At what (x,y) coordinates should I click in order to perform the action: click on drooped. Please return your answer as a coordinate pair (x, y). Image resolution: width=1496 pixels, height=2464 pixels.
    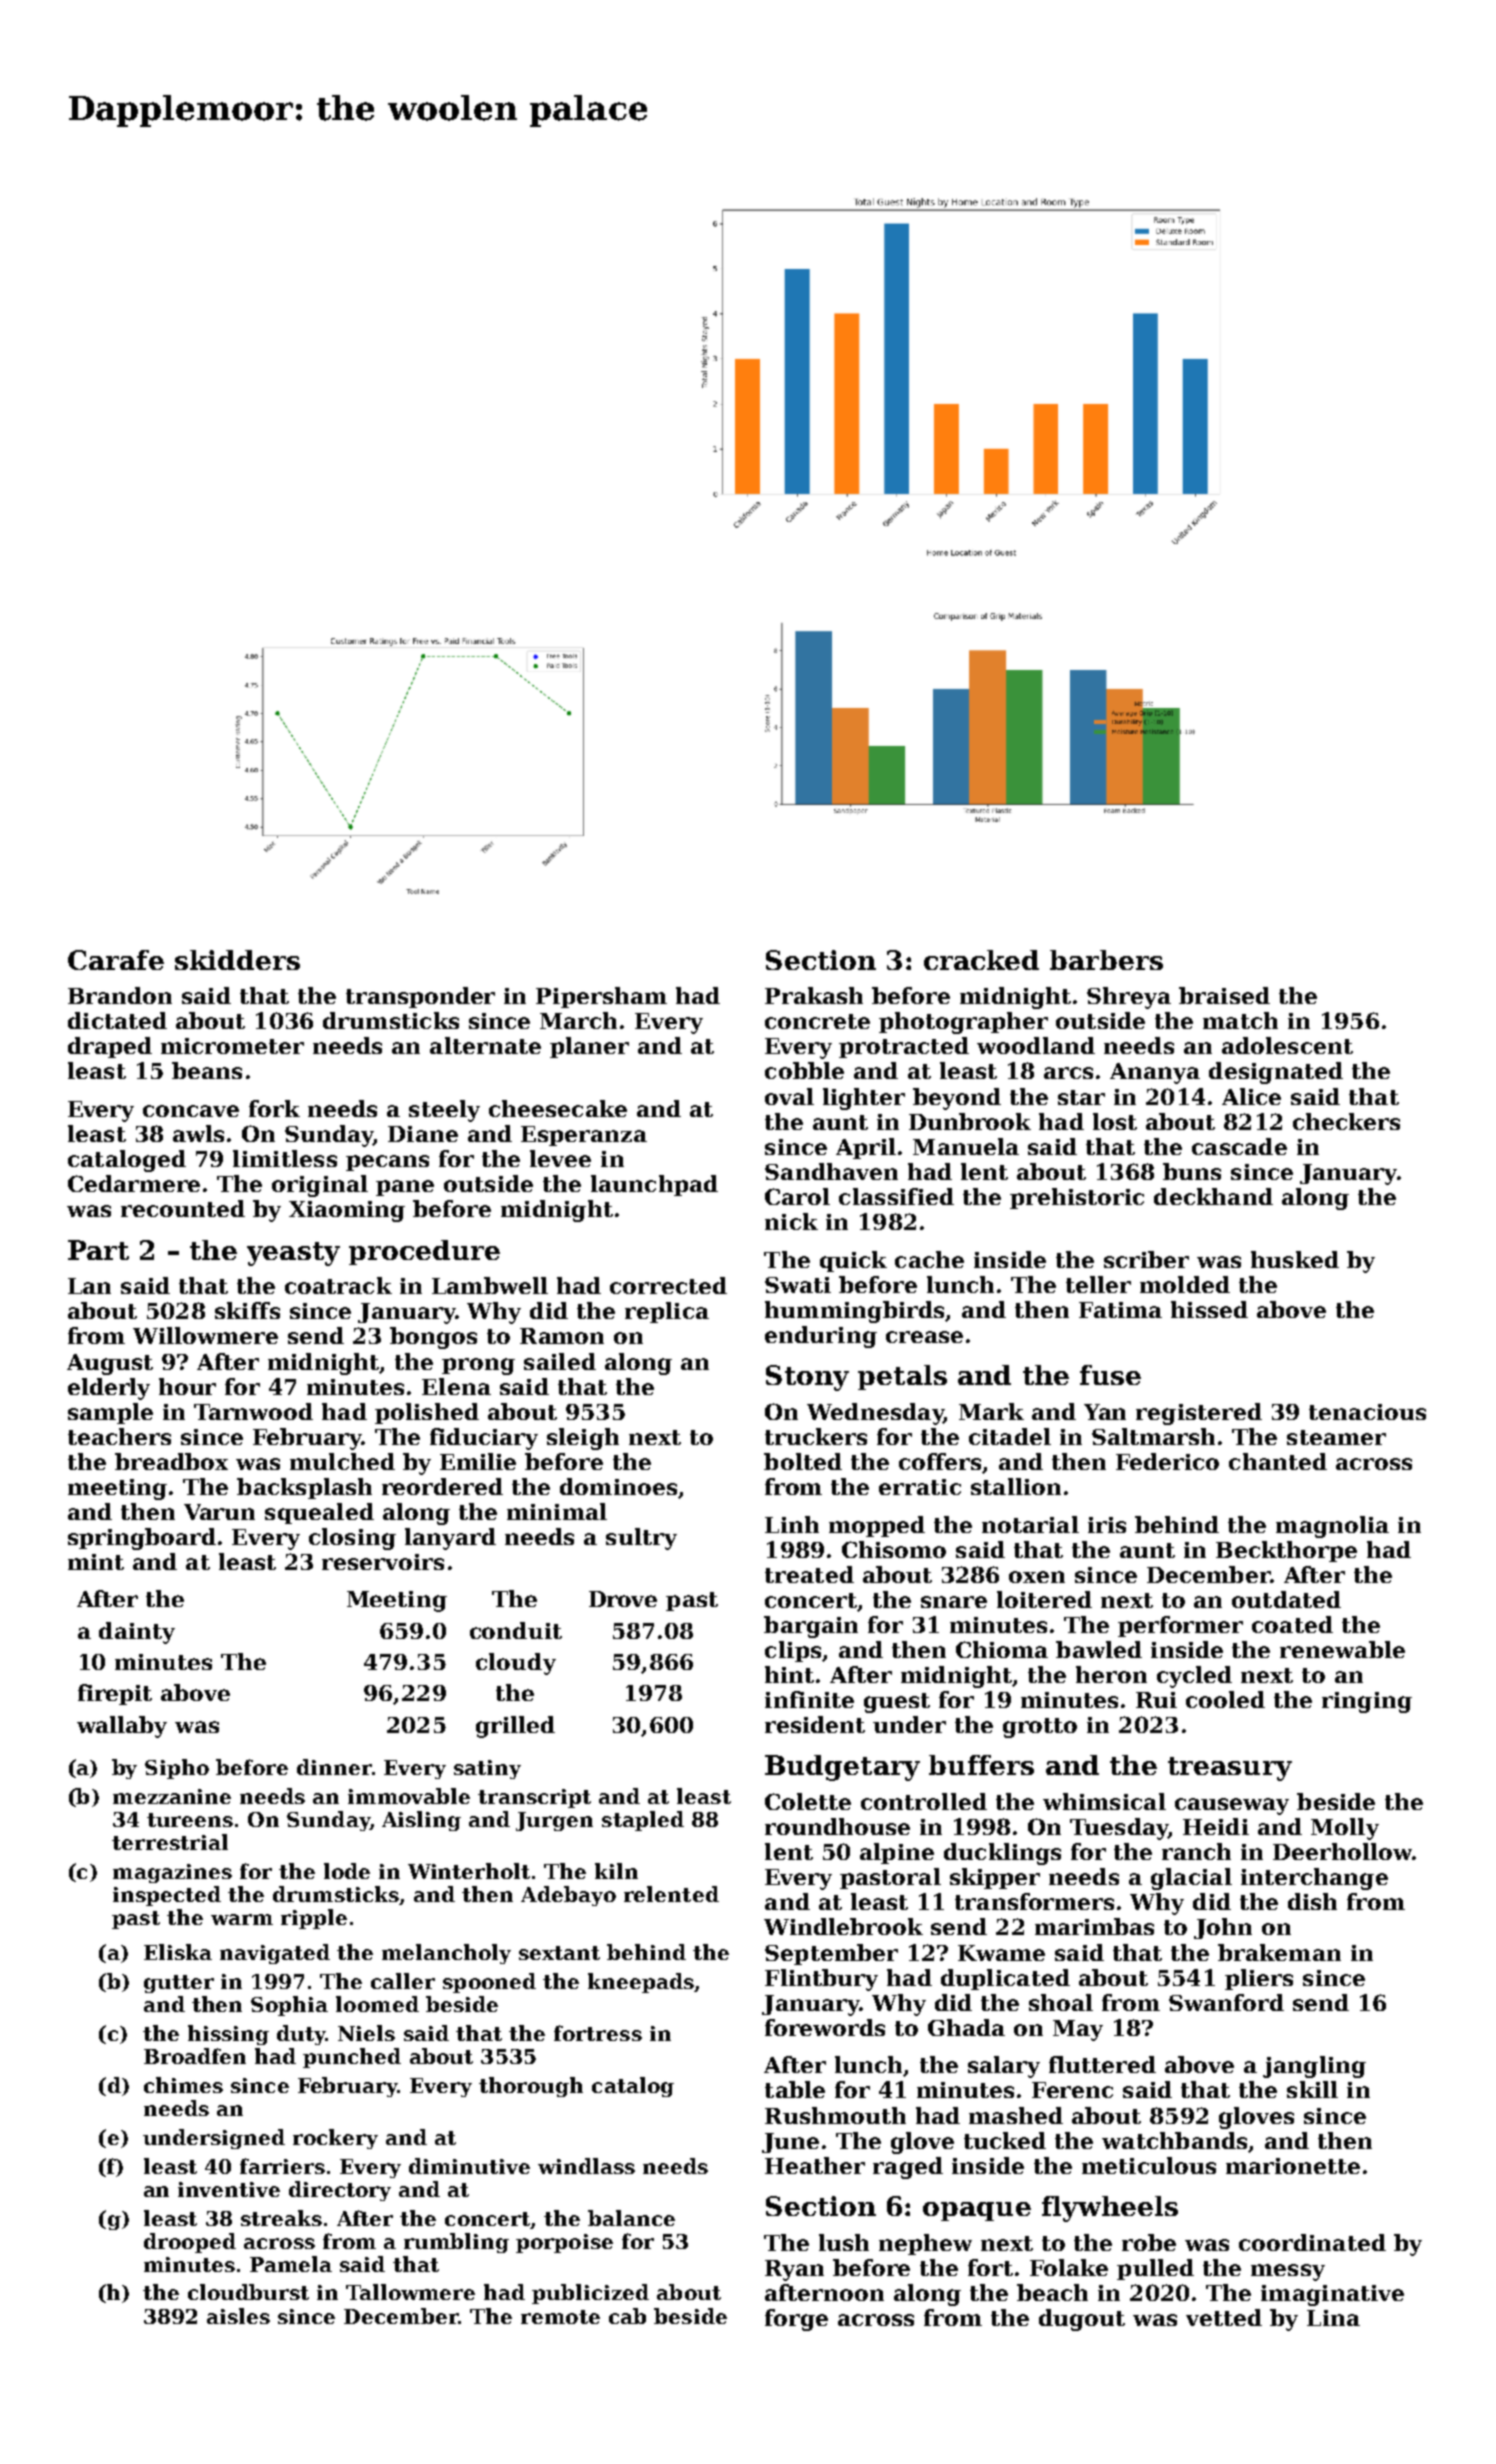
    Looking at the image, I should click on (190, 2243).
